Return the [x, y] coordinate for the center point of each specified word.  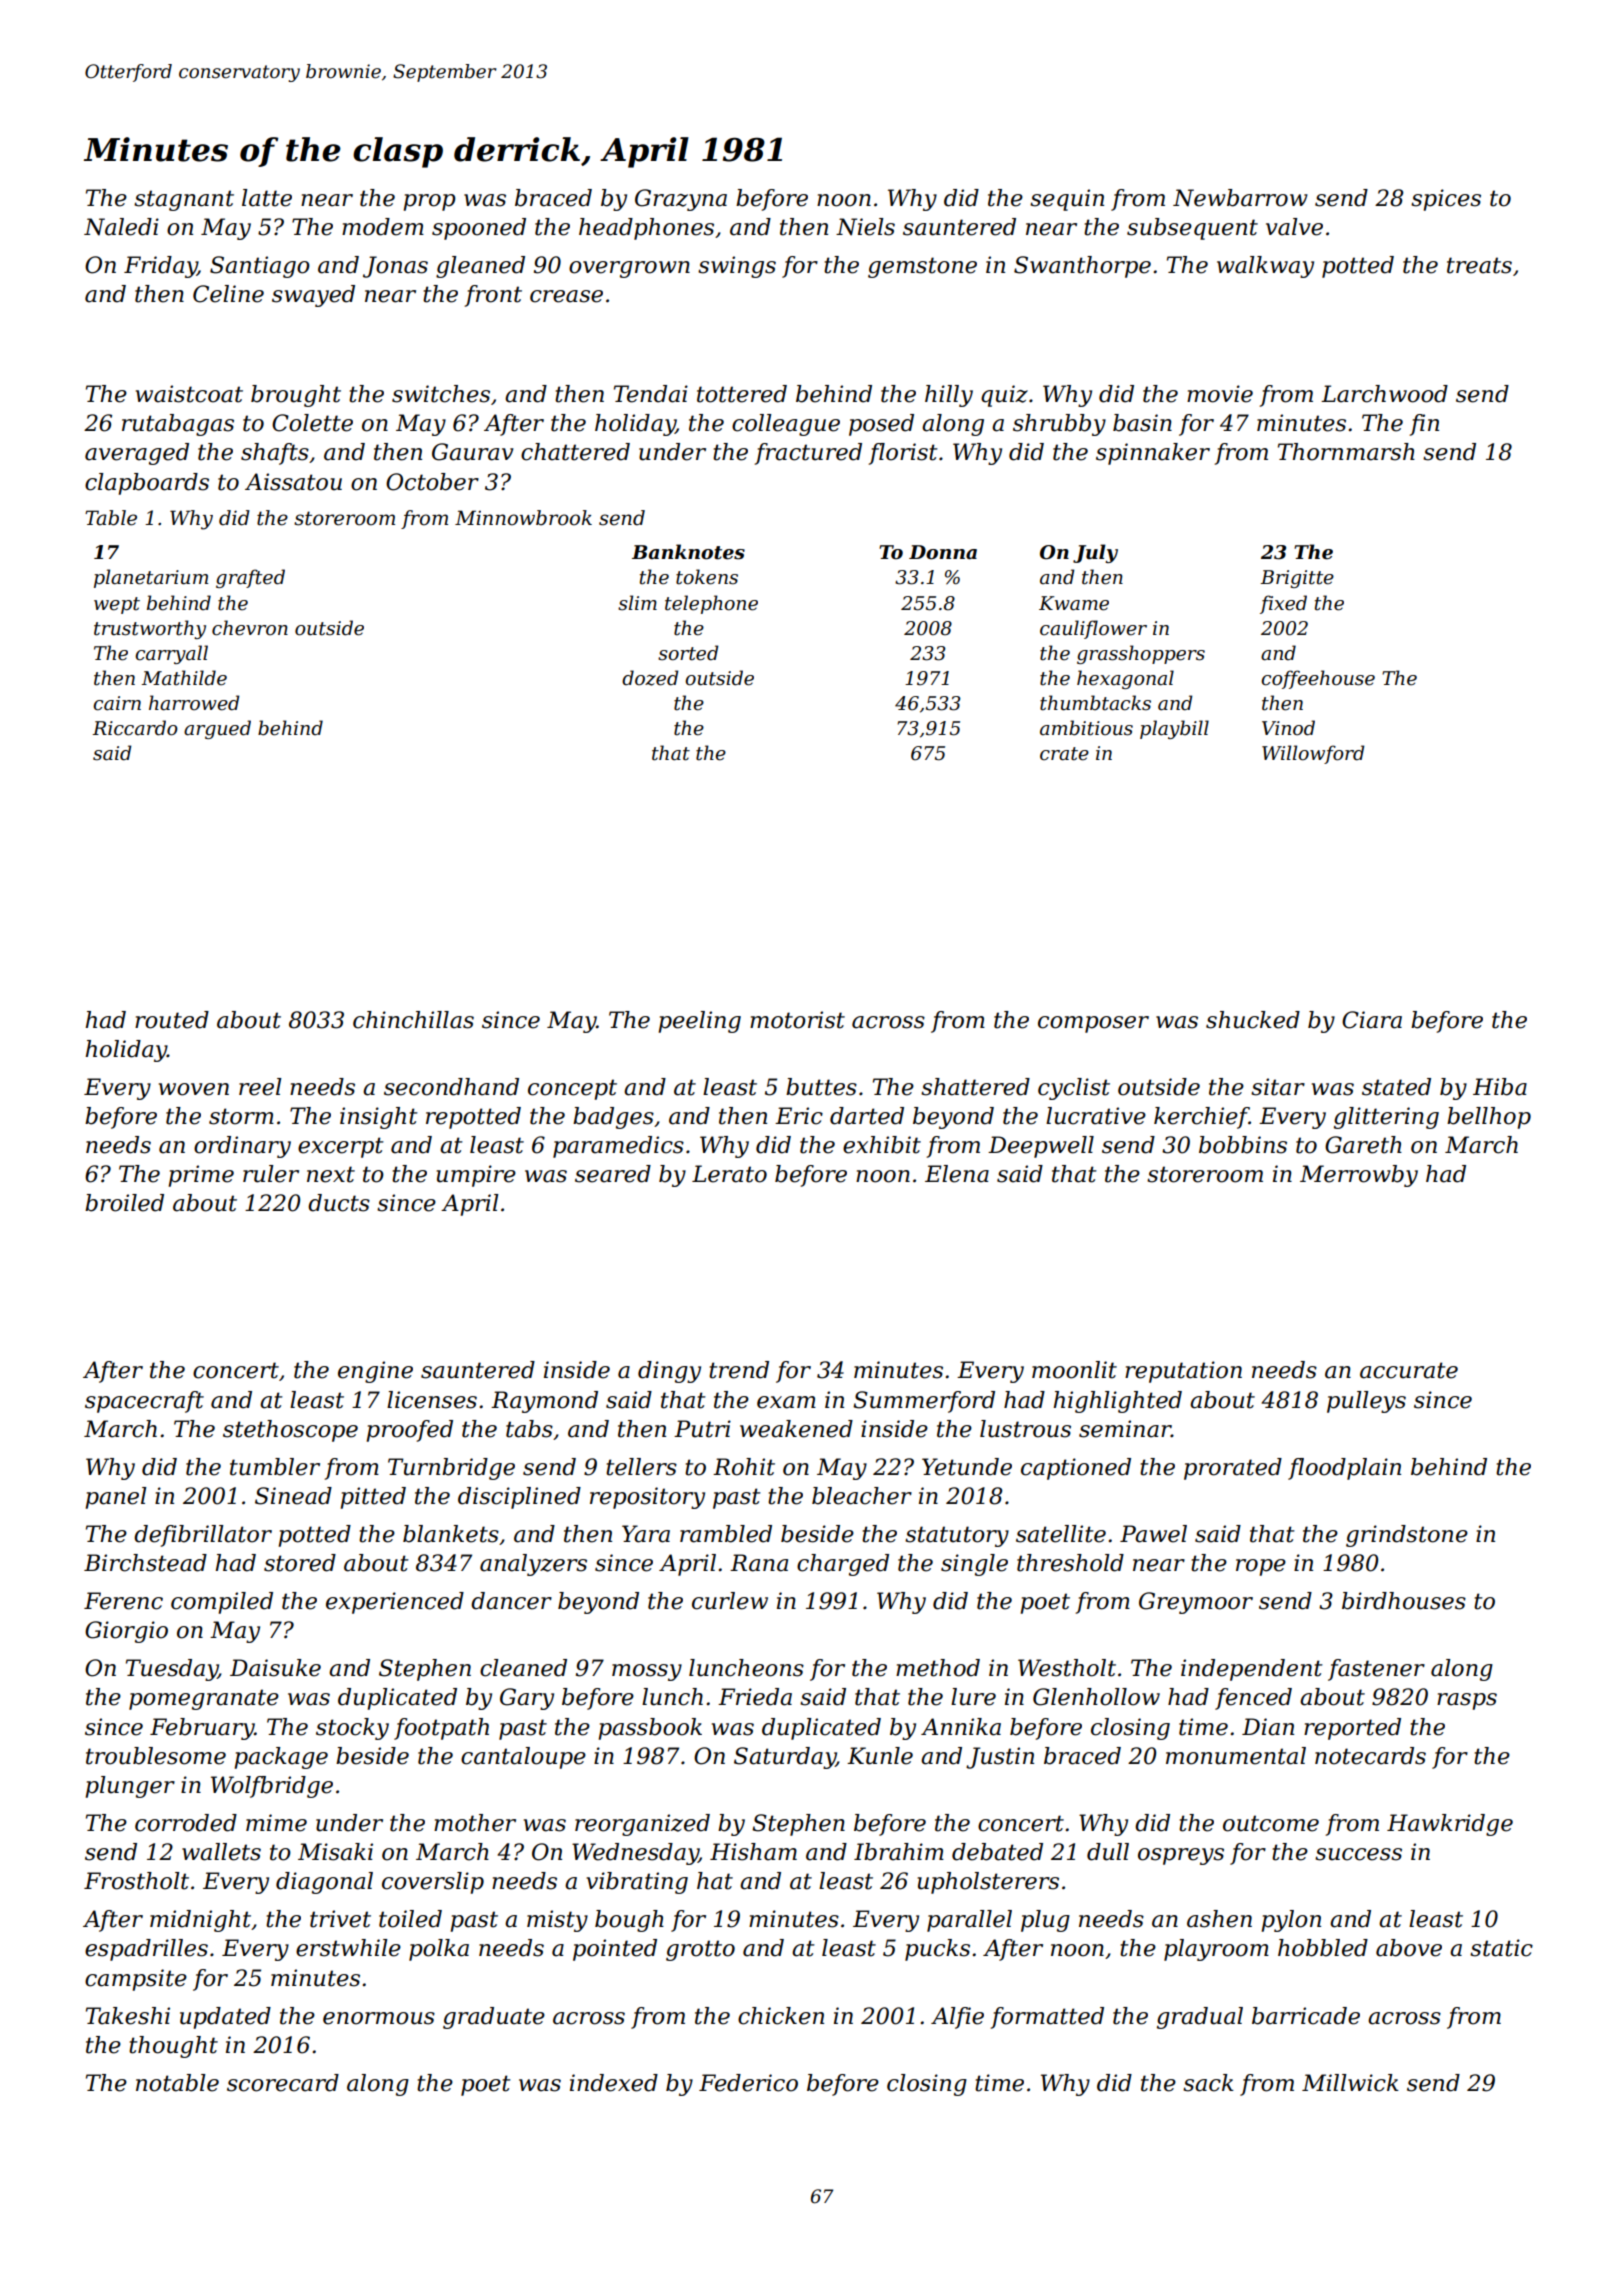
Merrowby [1359, 1176]
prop [430, 202]
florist [903, 454]
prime [201, 1176]
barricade [1306, 2016]
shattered [975, 1087]
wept [117, 605]
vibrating [637, 1883]
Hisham [753, 1852]
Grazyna [681, 200]
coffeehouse [1318, 679]
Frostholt [136, 1881]
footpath [441, 1729]
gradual [1200, 2018]
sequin [1067, 200]
